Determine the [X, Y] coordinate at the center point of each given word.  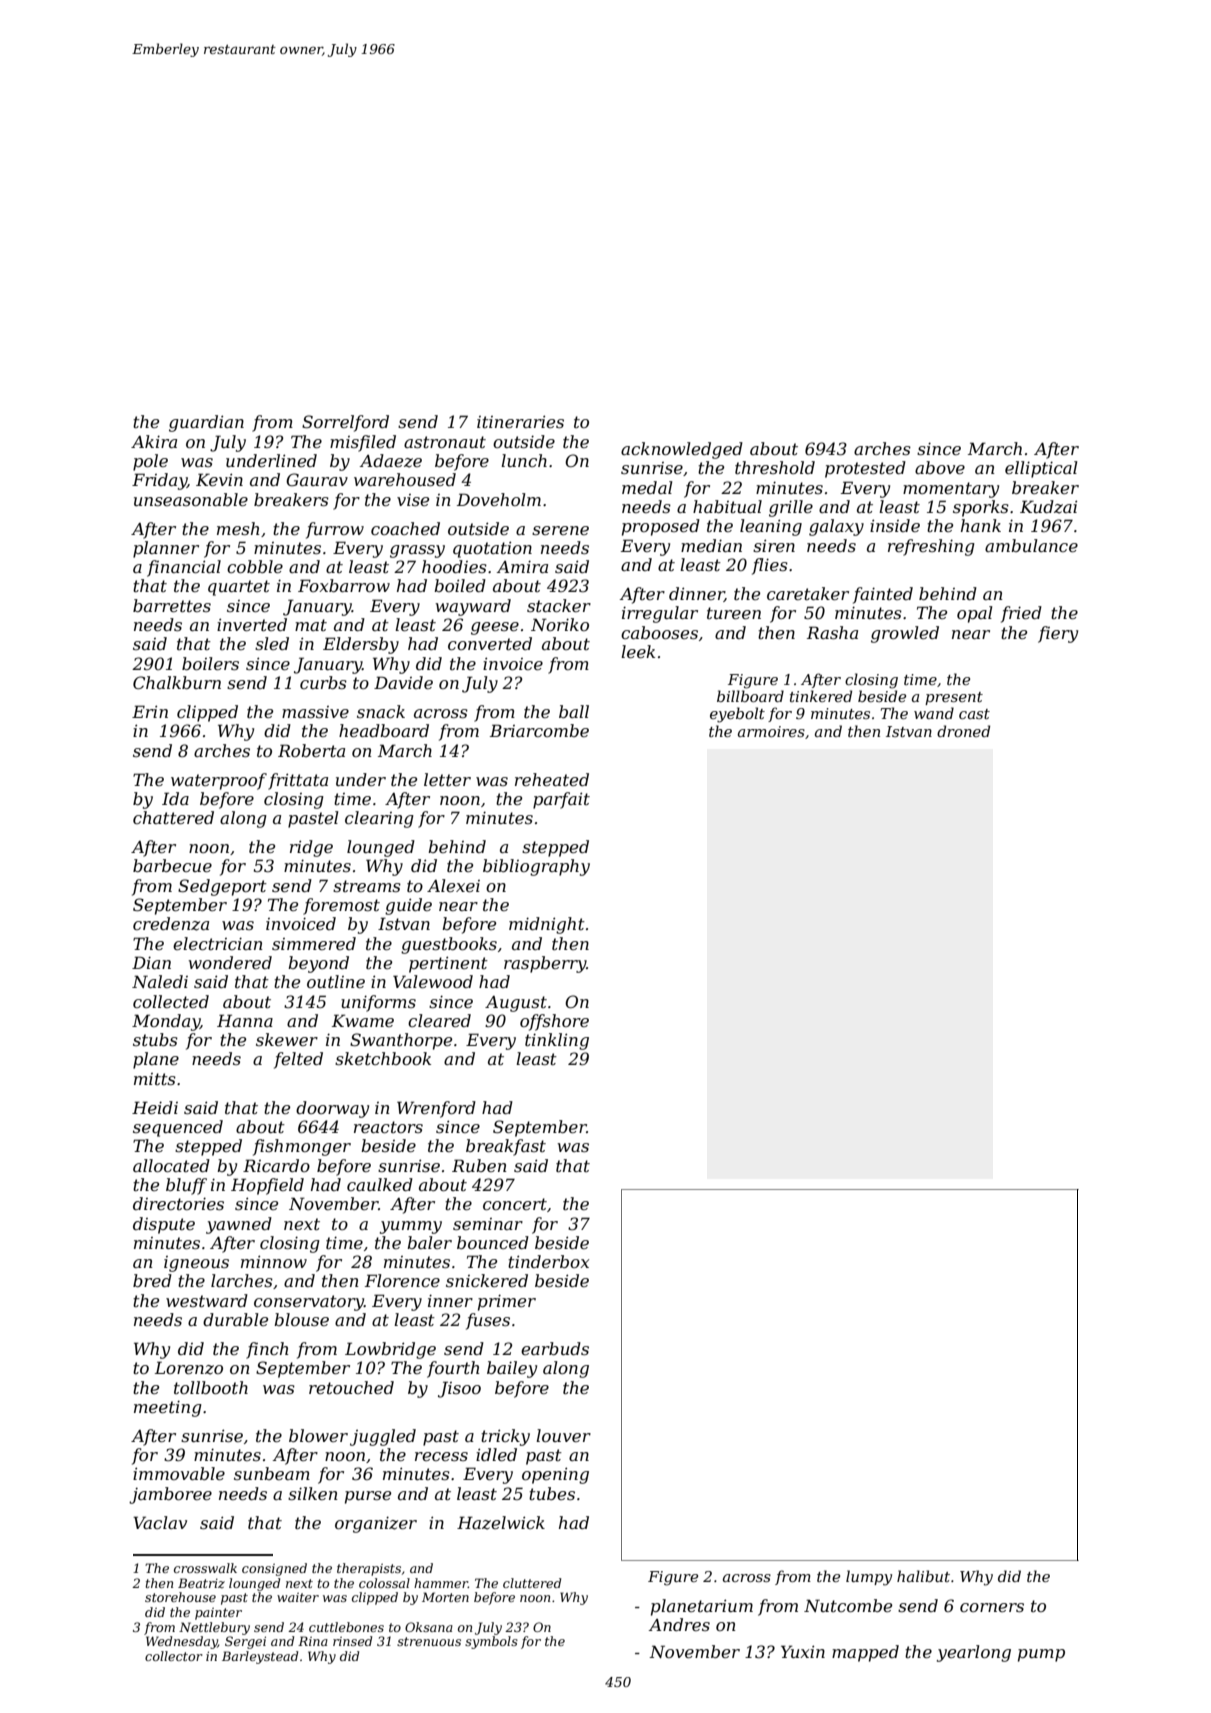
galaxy [836, 527]
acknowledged [682, 450]
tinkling [557, 1041]
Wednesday [182, 1642]
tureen [734, 613]
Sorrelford [345, 423]
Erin [150, 711]
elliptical [1041, 469]
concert [515, 1204]
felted [298, 1060]
